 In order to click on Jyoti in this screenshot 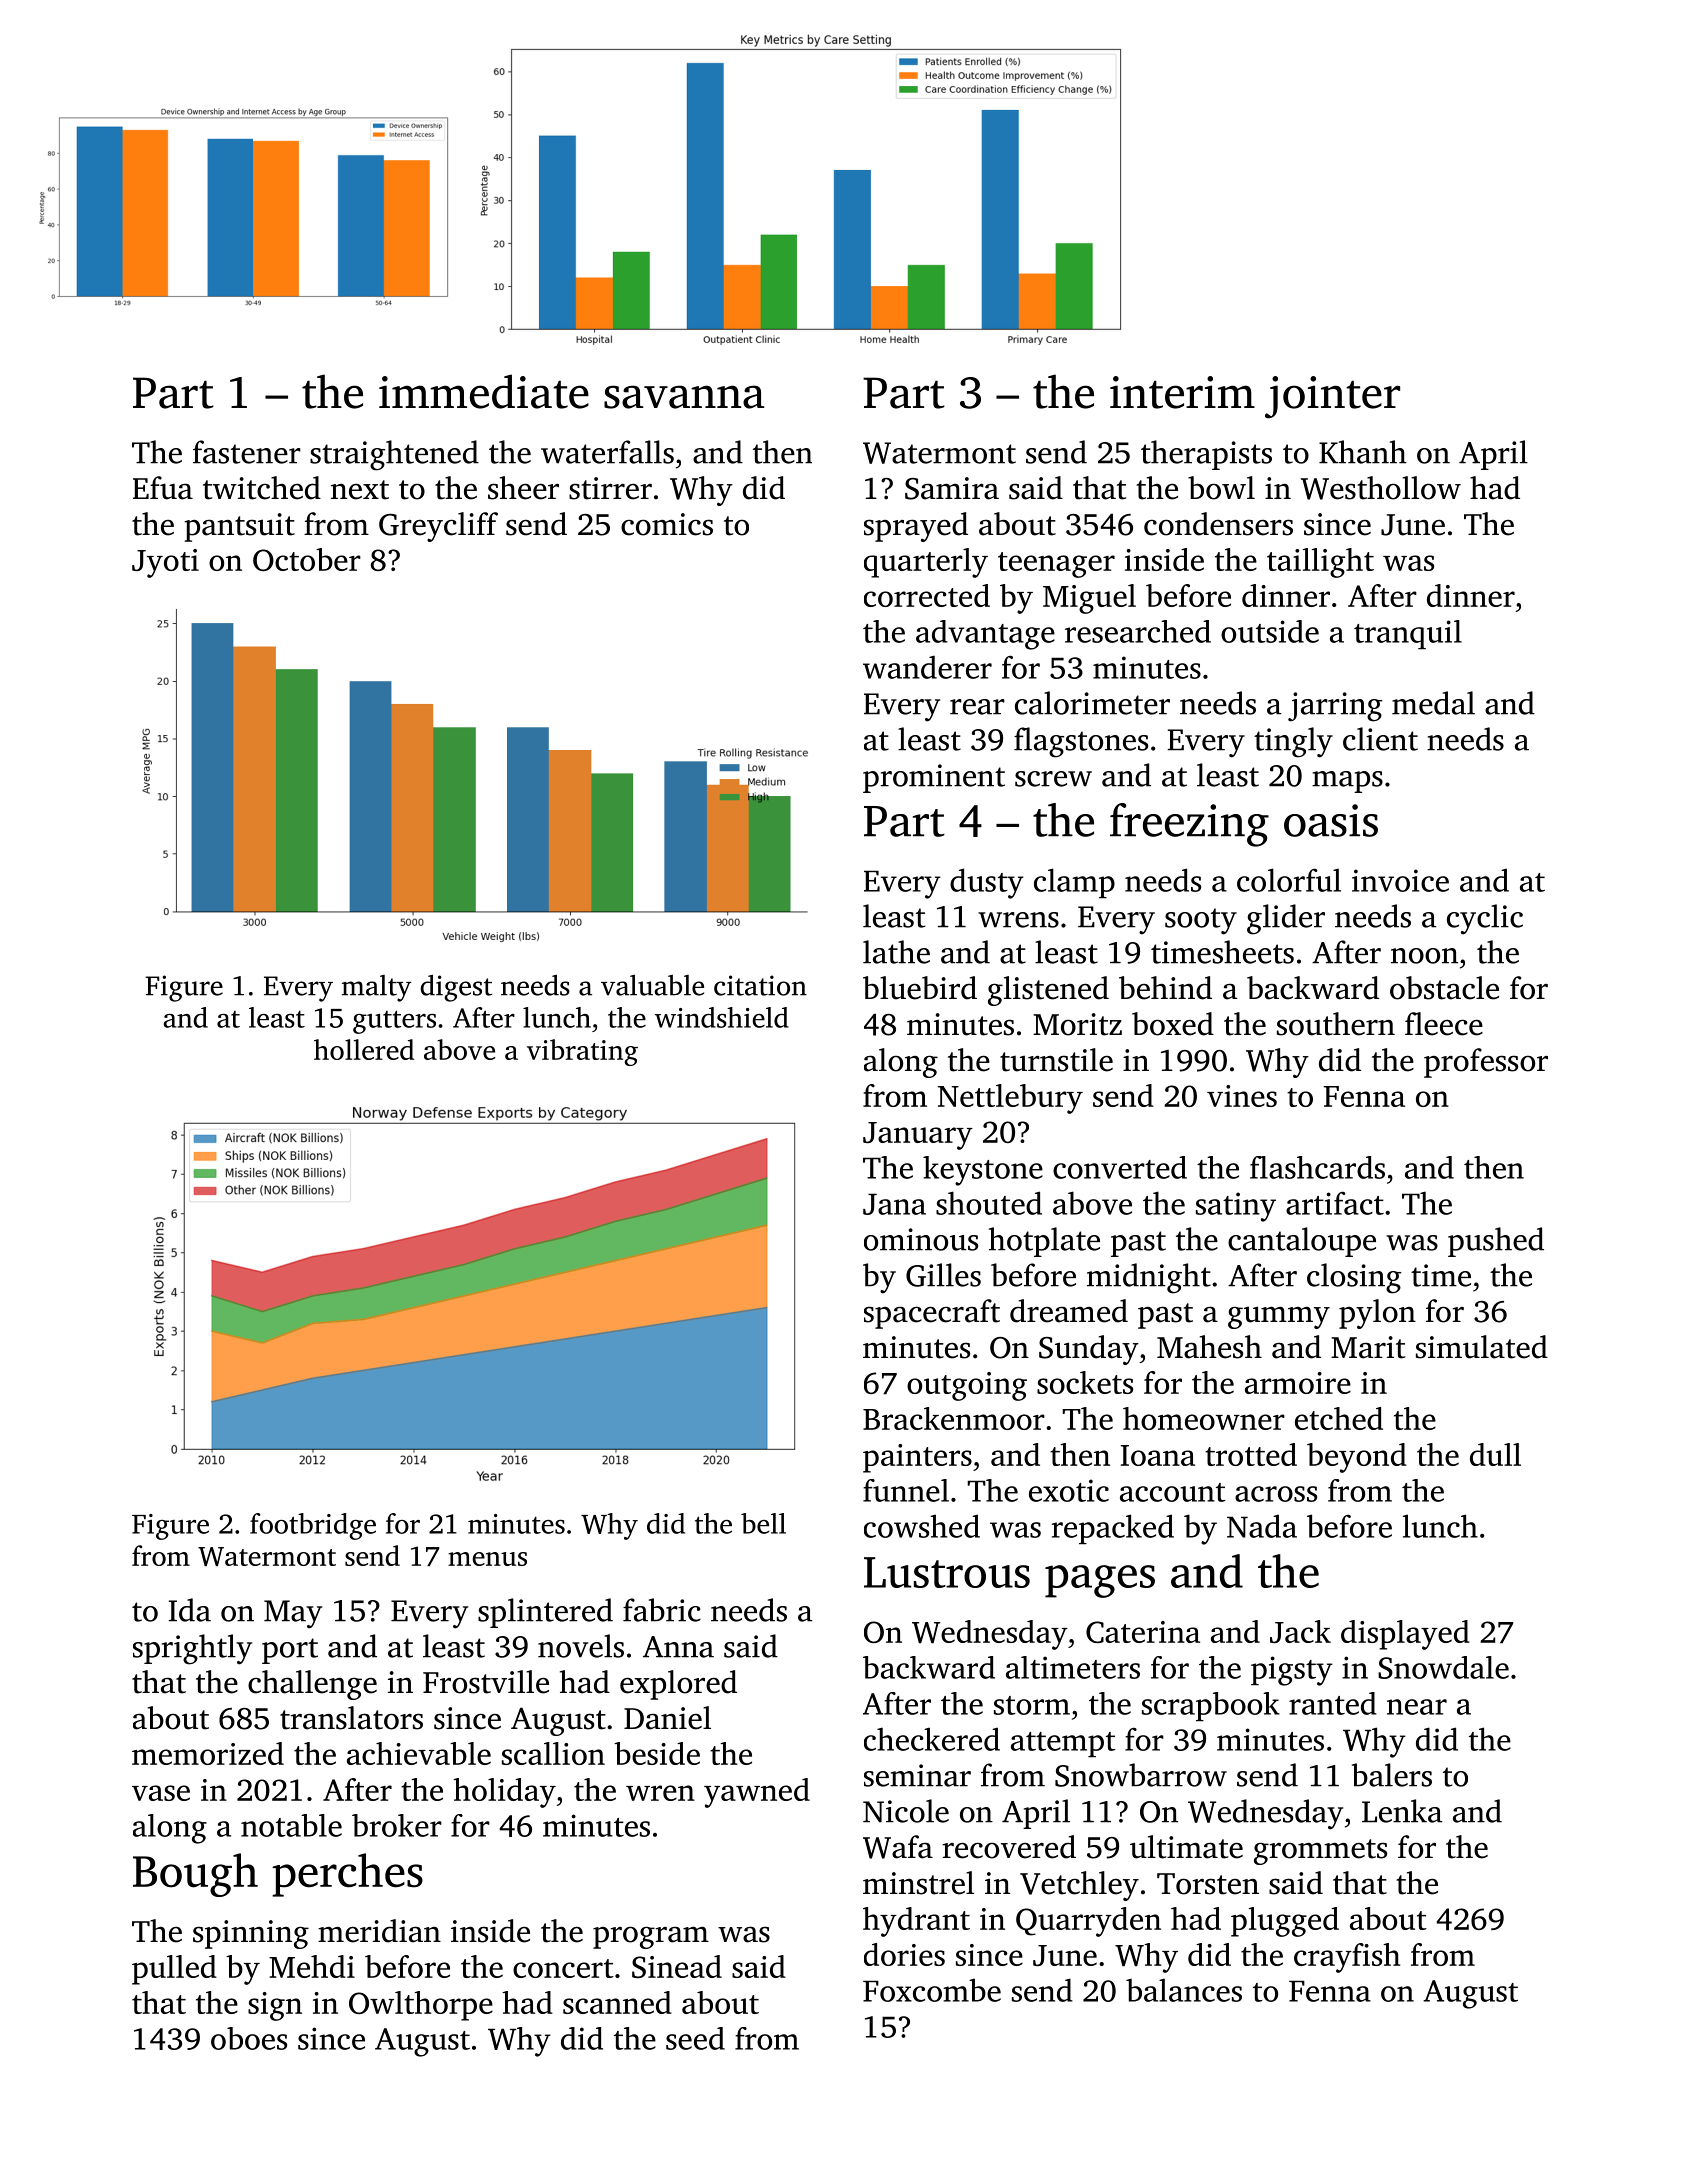, I will do `click(165, 563)`.
